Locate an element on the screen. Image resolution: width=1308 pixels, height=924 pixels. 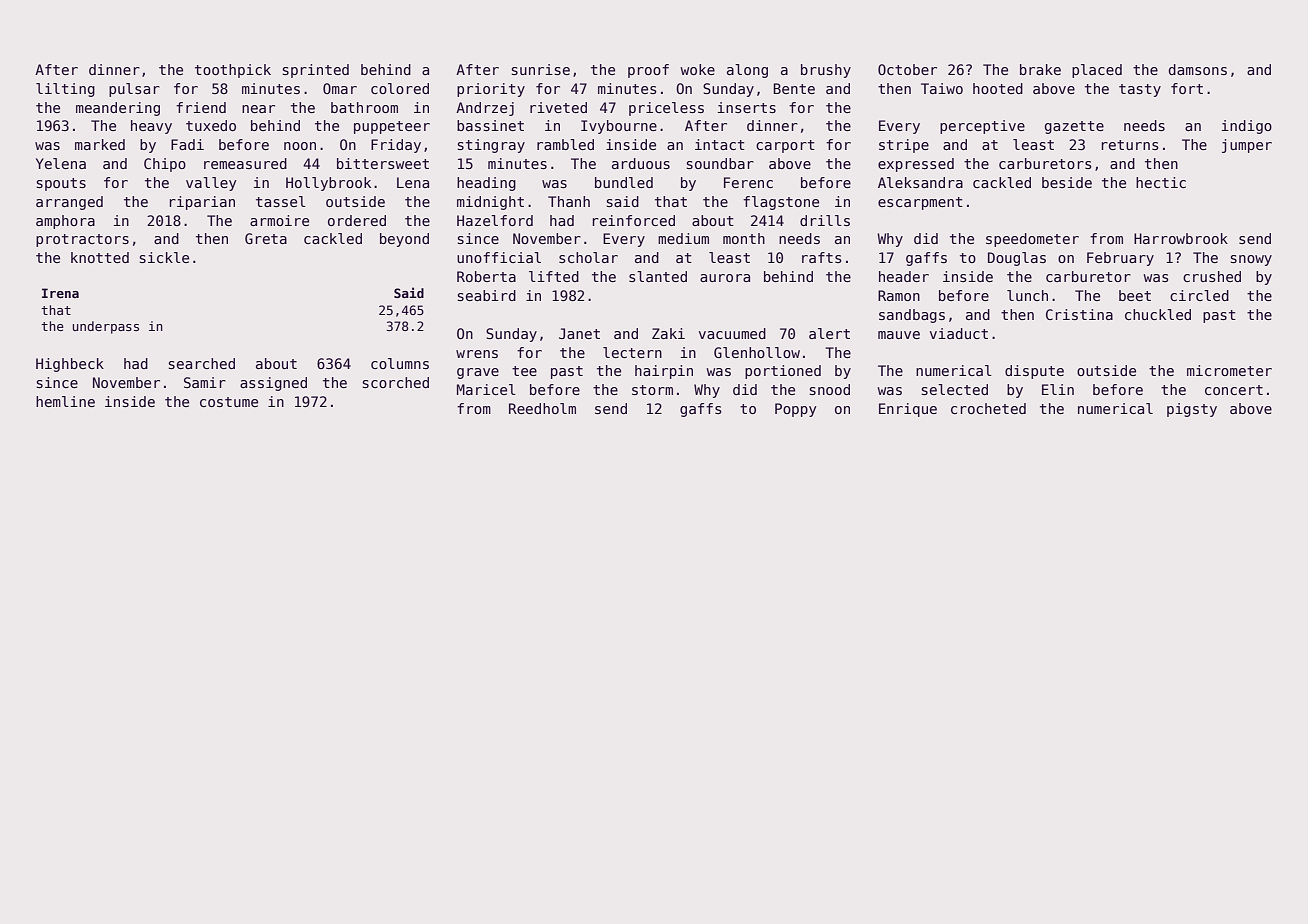
unofficial is located at coordinates (499, 257).
